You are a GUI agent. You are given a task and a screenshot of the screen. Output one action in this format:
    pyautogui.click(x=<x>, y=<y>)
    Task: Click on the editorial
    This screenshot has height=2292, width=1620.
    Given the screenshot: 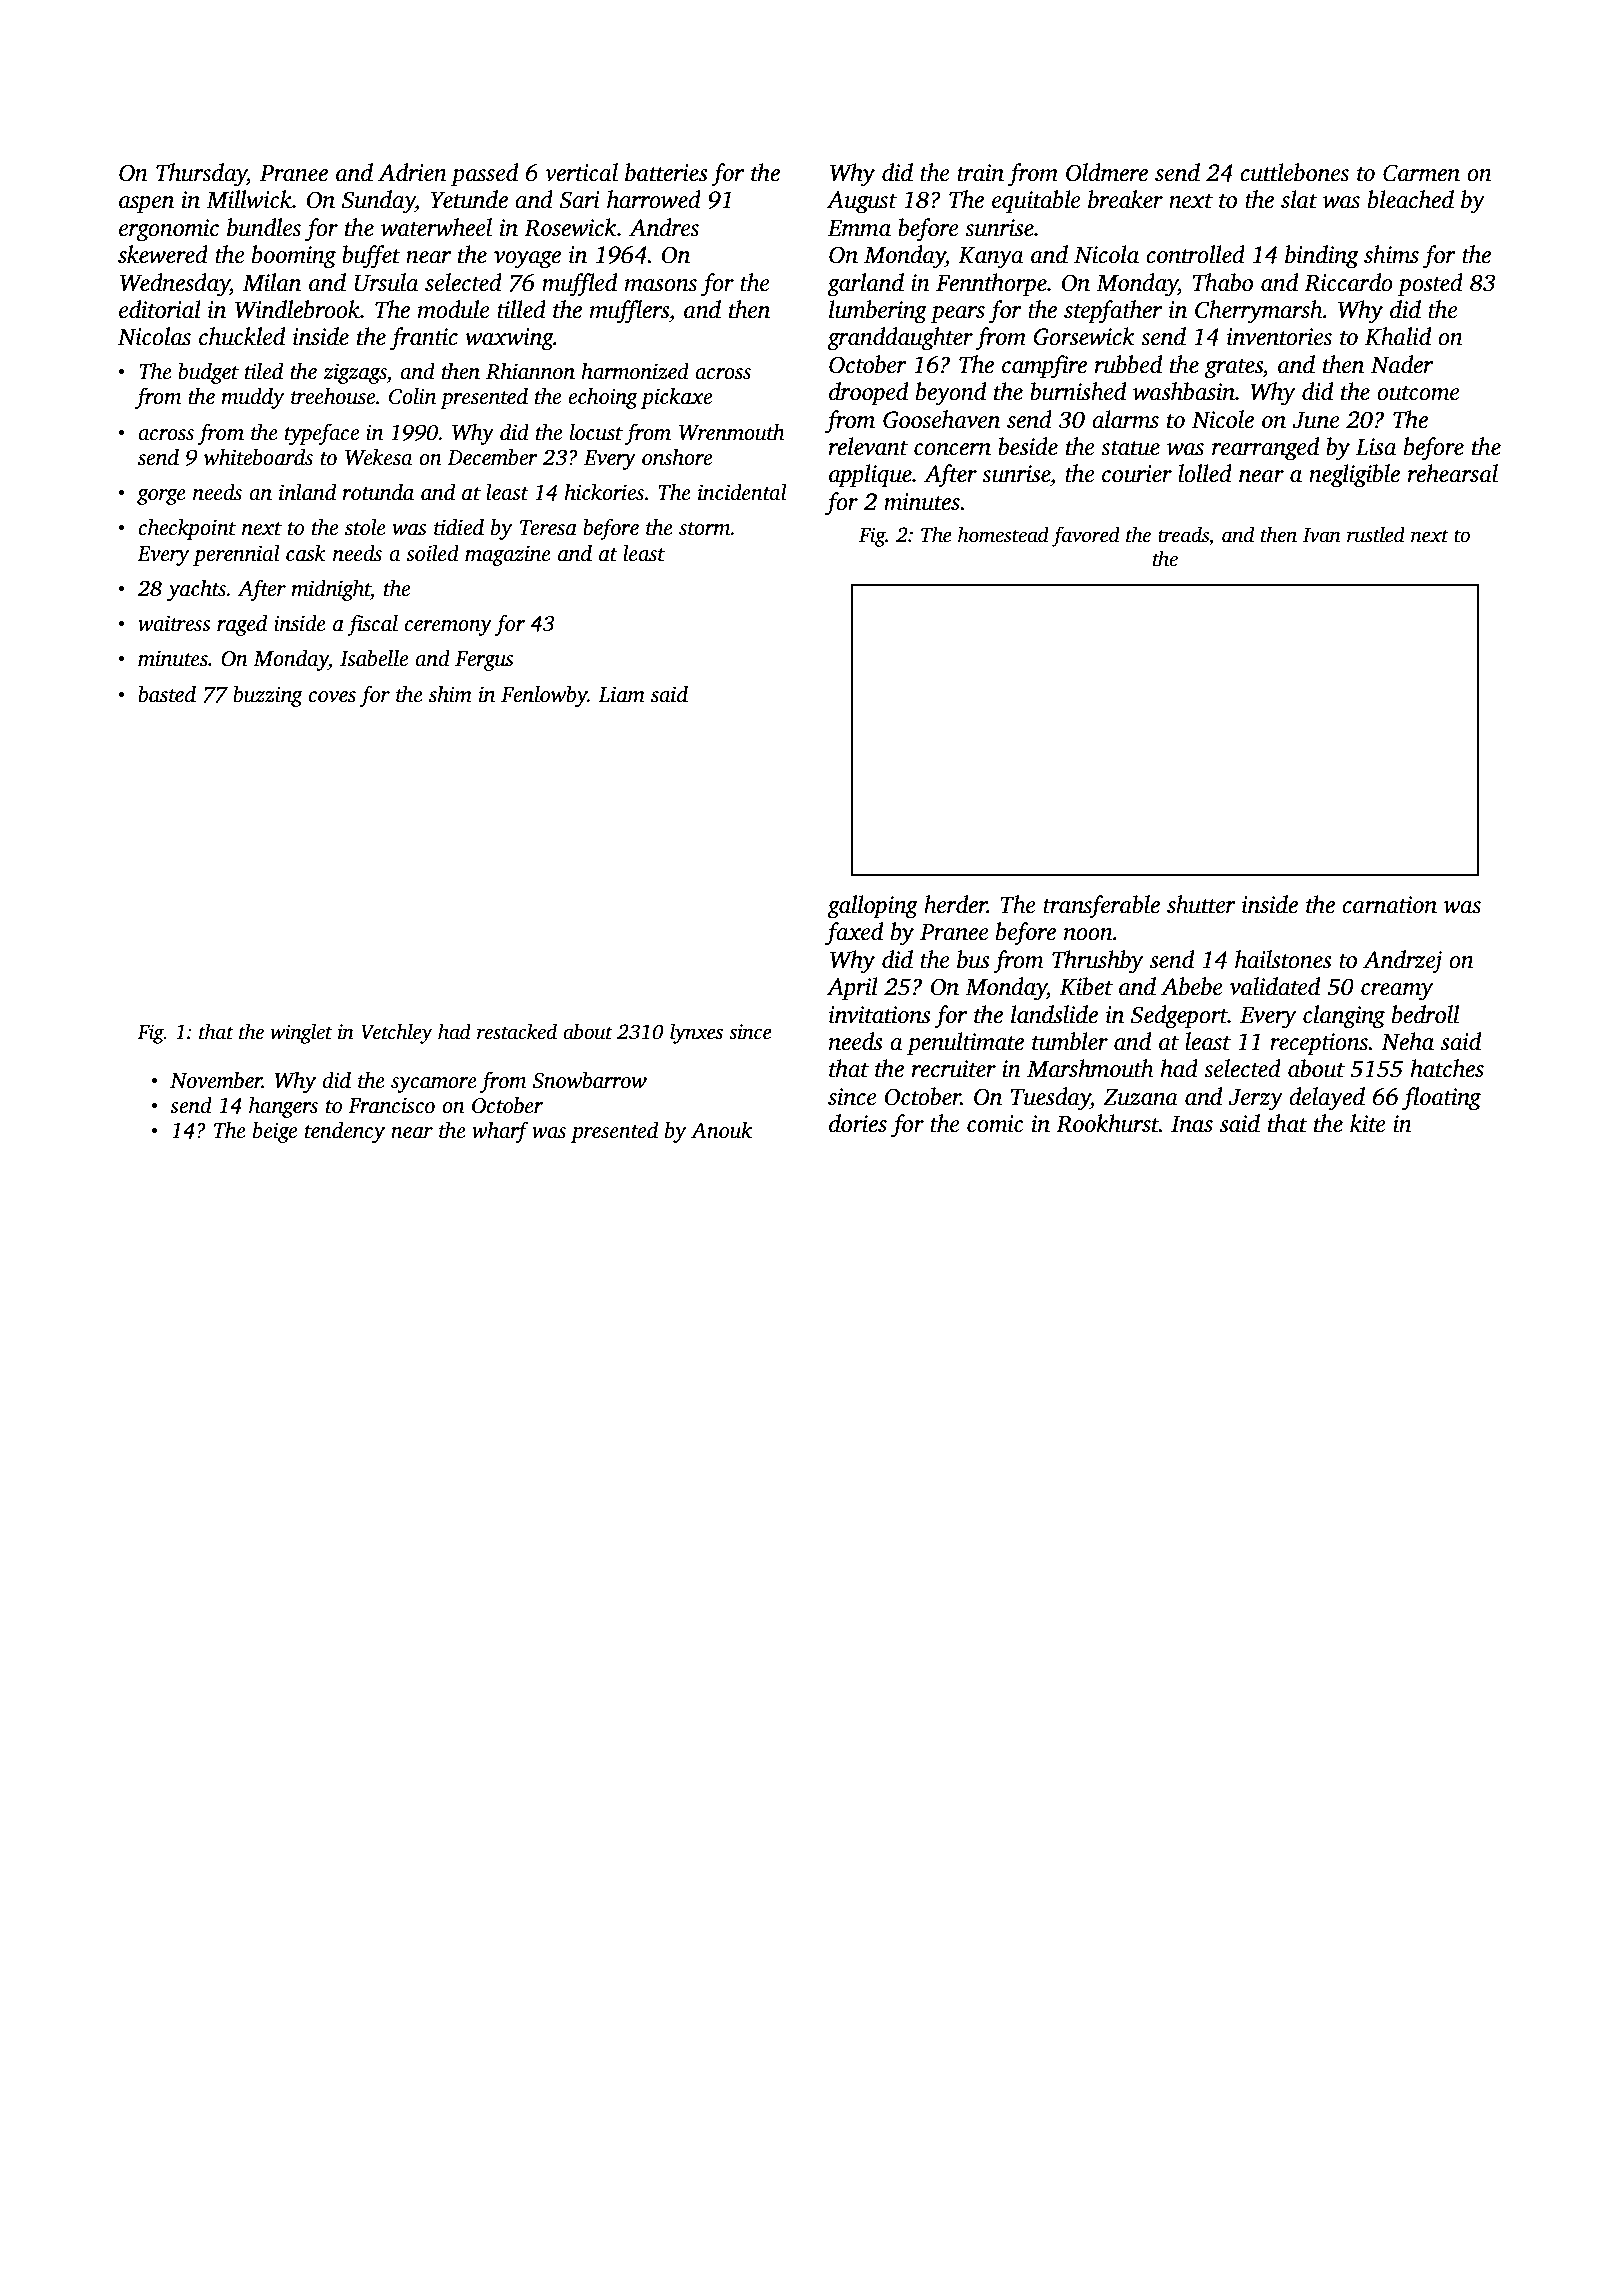 What is the action you would take?
    pyautogui.click(x=160, y=309)
